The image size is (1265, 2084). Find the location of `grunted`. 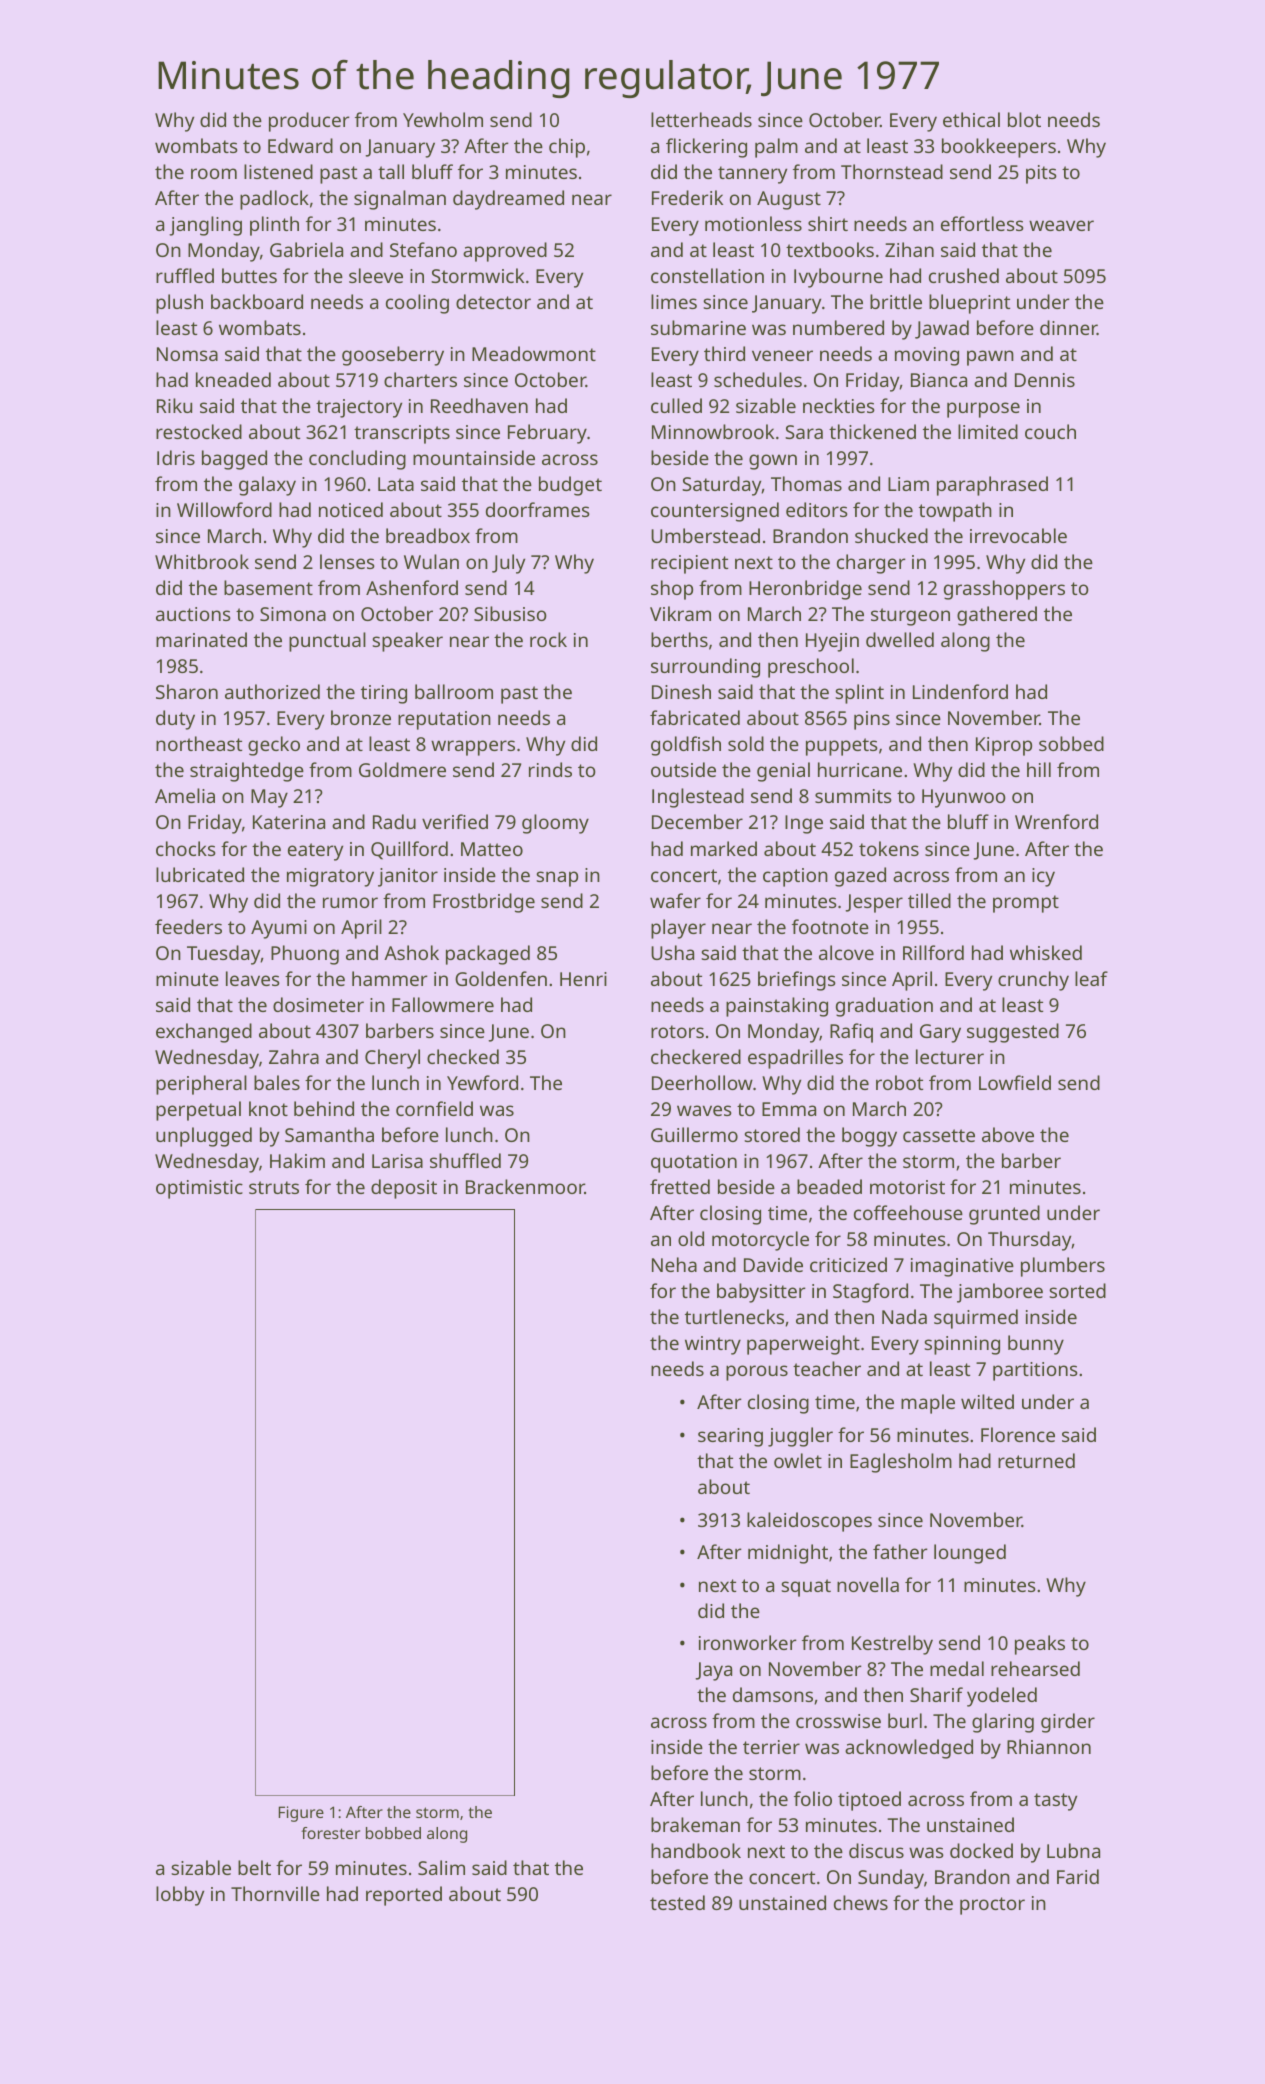

grunted is located at coordinates (1004, 1215).
